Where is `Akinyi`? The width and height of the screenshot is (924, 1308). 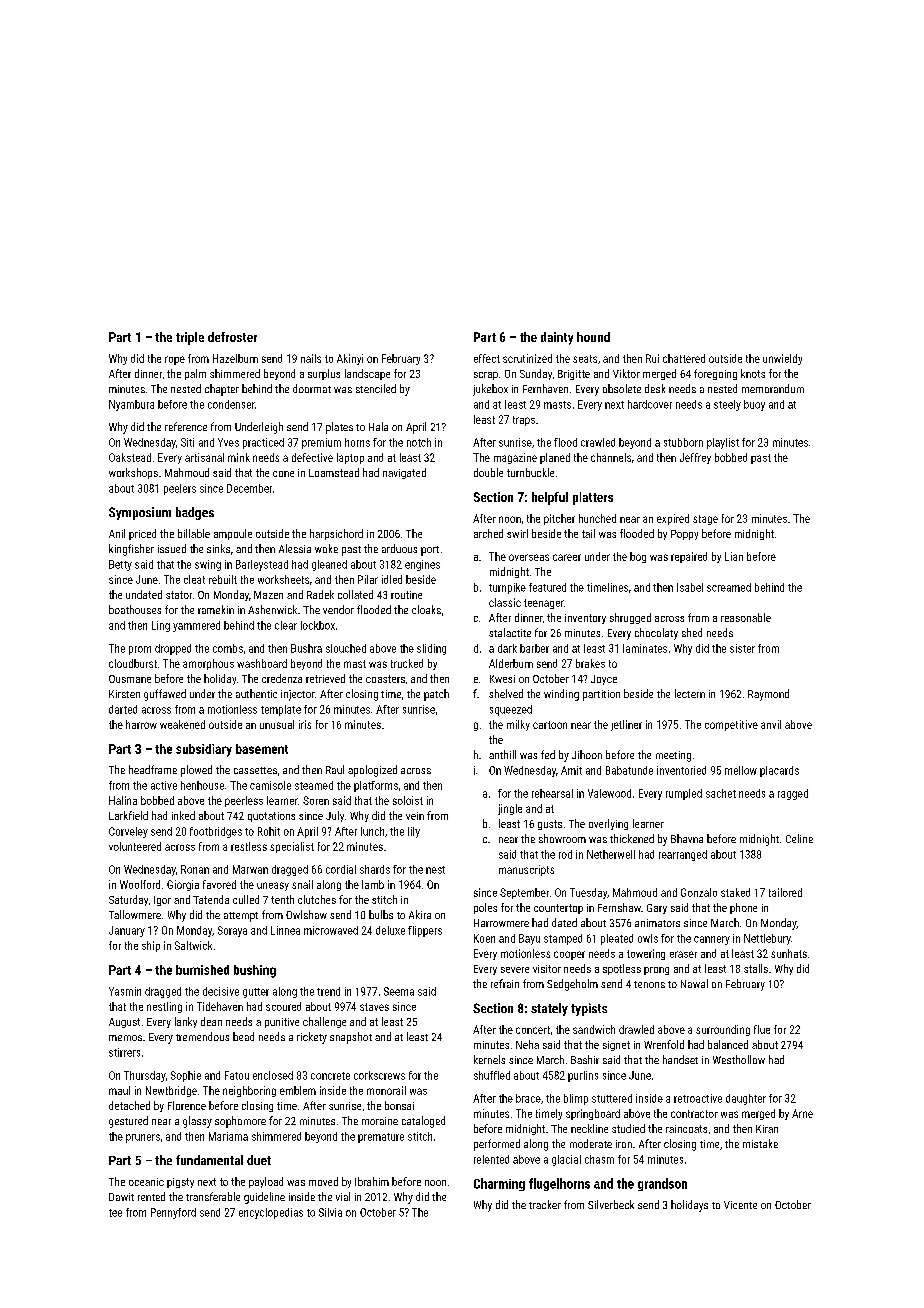 Akinyi is located at coordinates (350, 359).
